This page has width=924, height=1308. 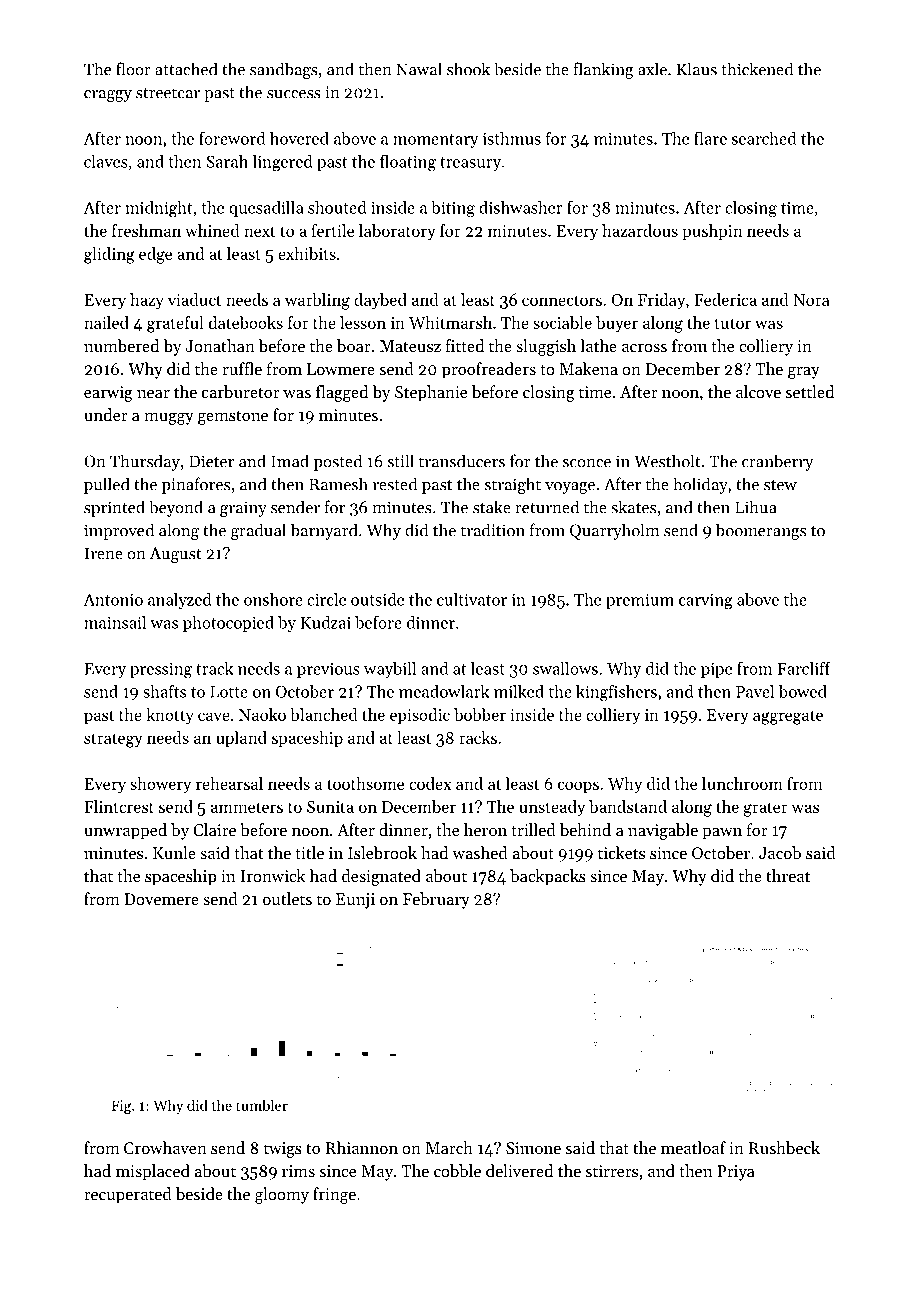 I want to click on grater, so click(x=766, y=809).
